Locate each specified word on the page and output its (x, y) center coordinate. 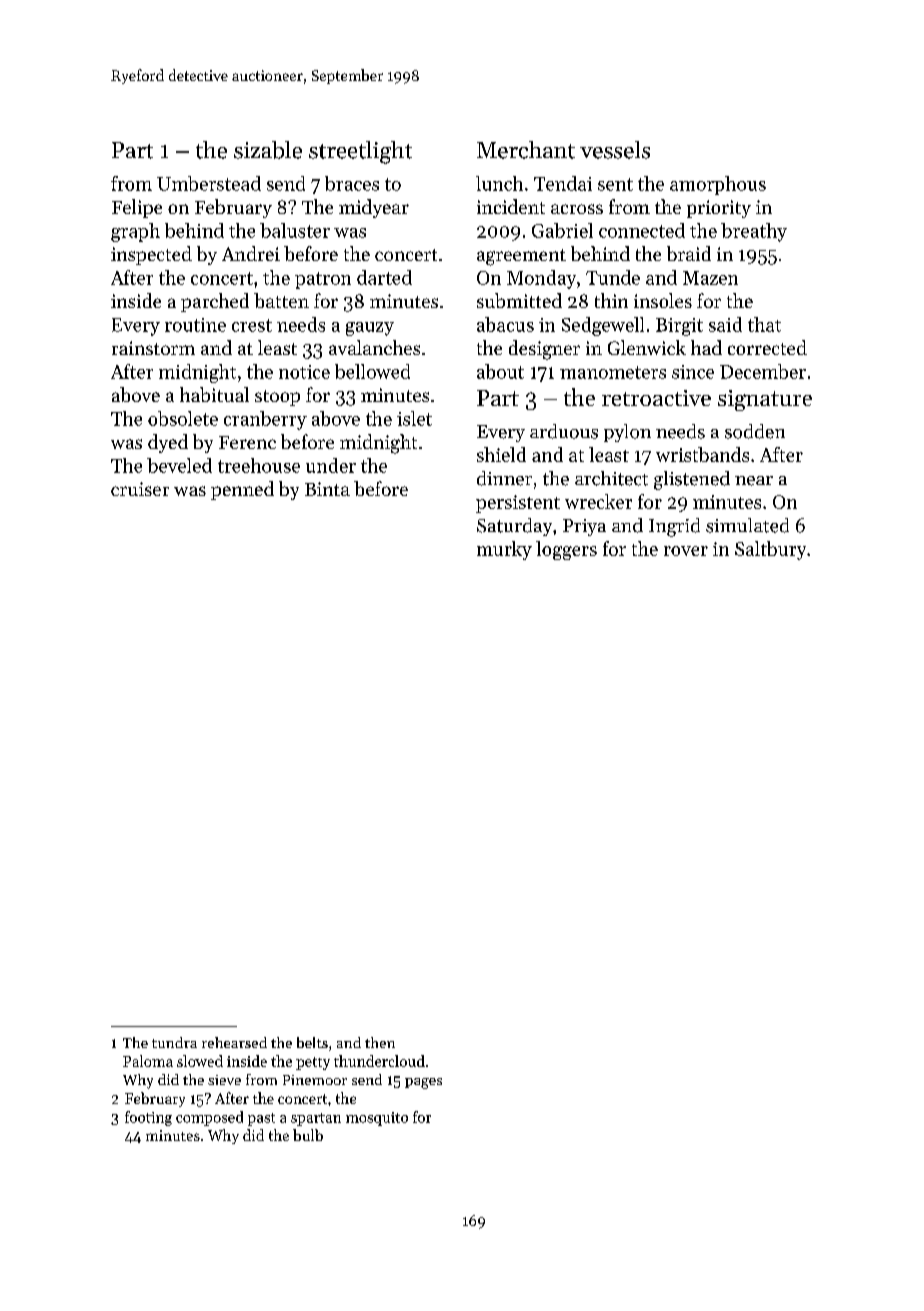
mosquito (377, 1119)
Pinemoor (315, 1080)
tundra (174, 1042)
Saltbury (770, 550)
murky (504, 550)
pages (423, 1083)
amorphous (718, 185)
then (380, 1042)
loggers (566, 550)
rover (686, 551)
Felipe (137, 208)
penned (242, 490)
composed (209, 1118)
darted (384, 277)
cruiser (140, 489)
